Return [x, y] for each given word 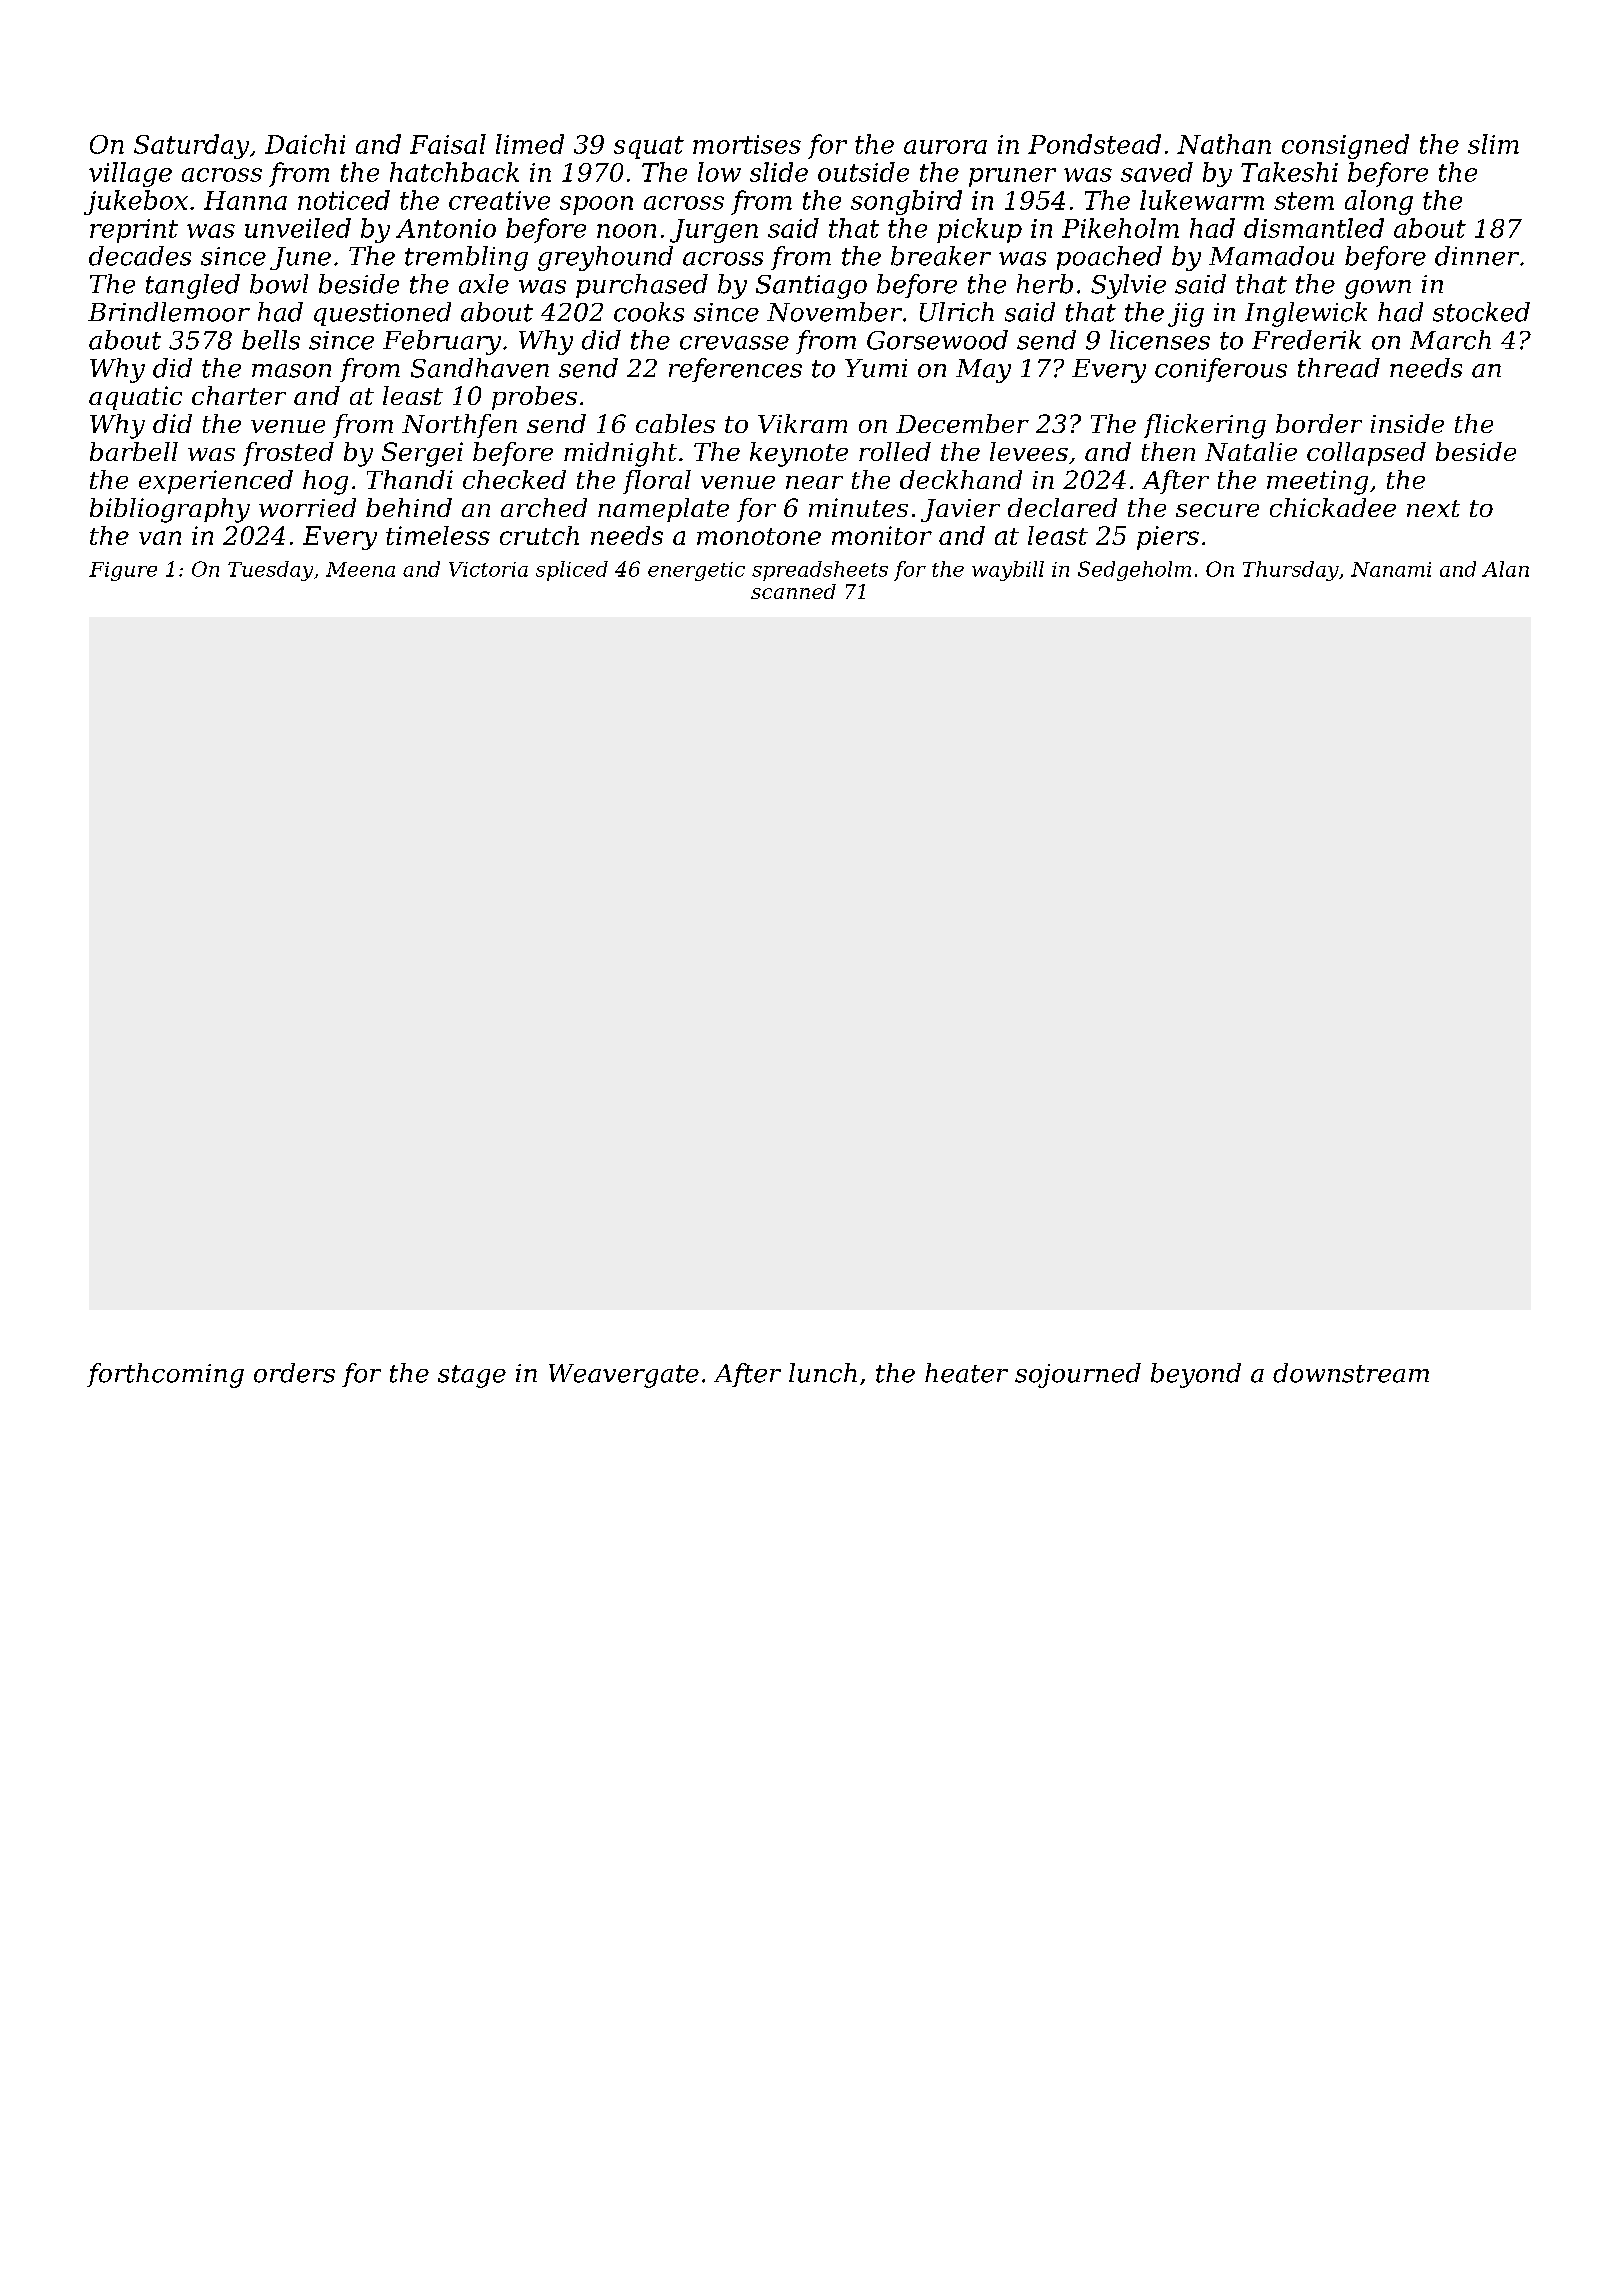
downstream [1351, 1373]
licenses [1160, 340]
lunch [823, 1373]
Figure [123, 571]
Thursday [1291, 571]
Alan [1505, 569]
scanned [793, 591]
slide [779, 172]
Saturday [191, 146]
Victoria [488, 569]
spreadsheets [820, 571]
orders [294, 1373]
